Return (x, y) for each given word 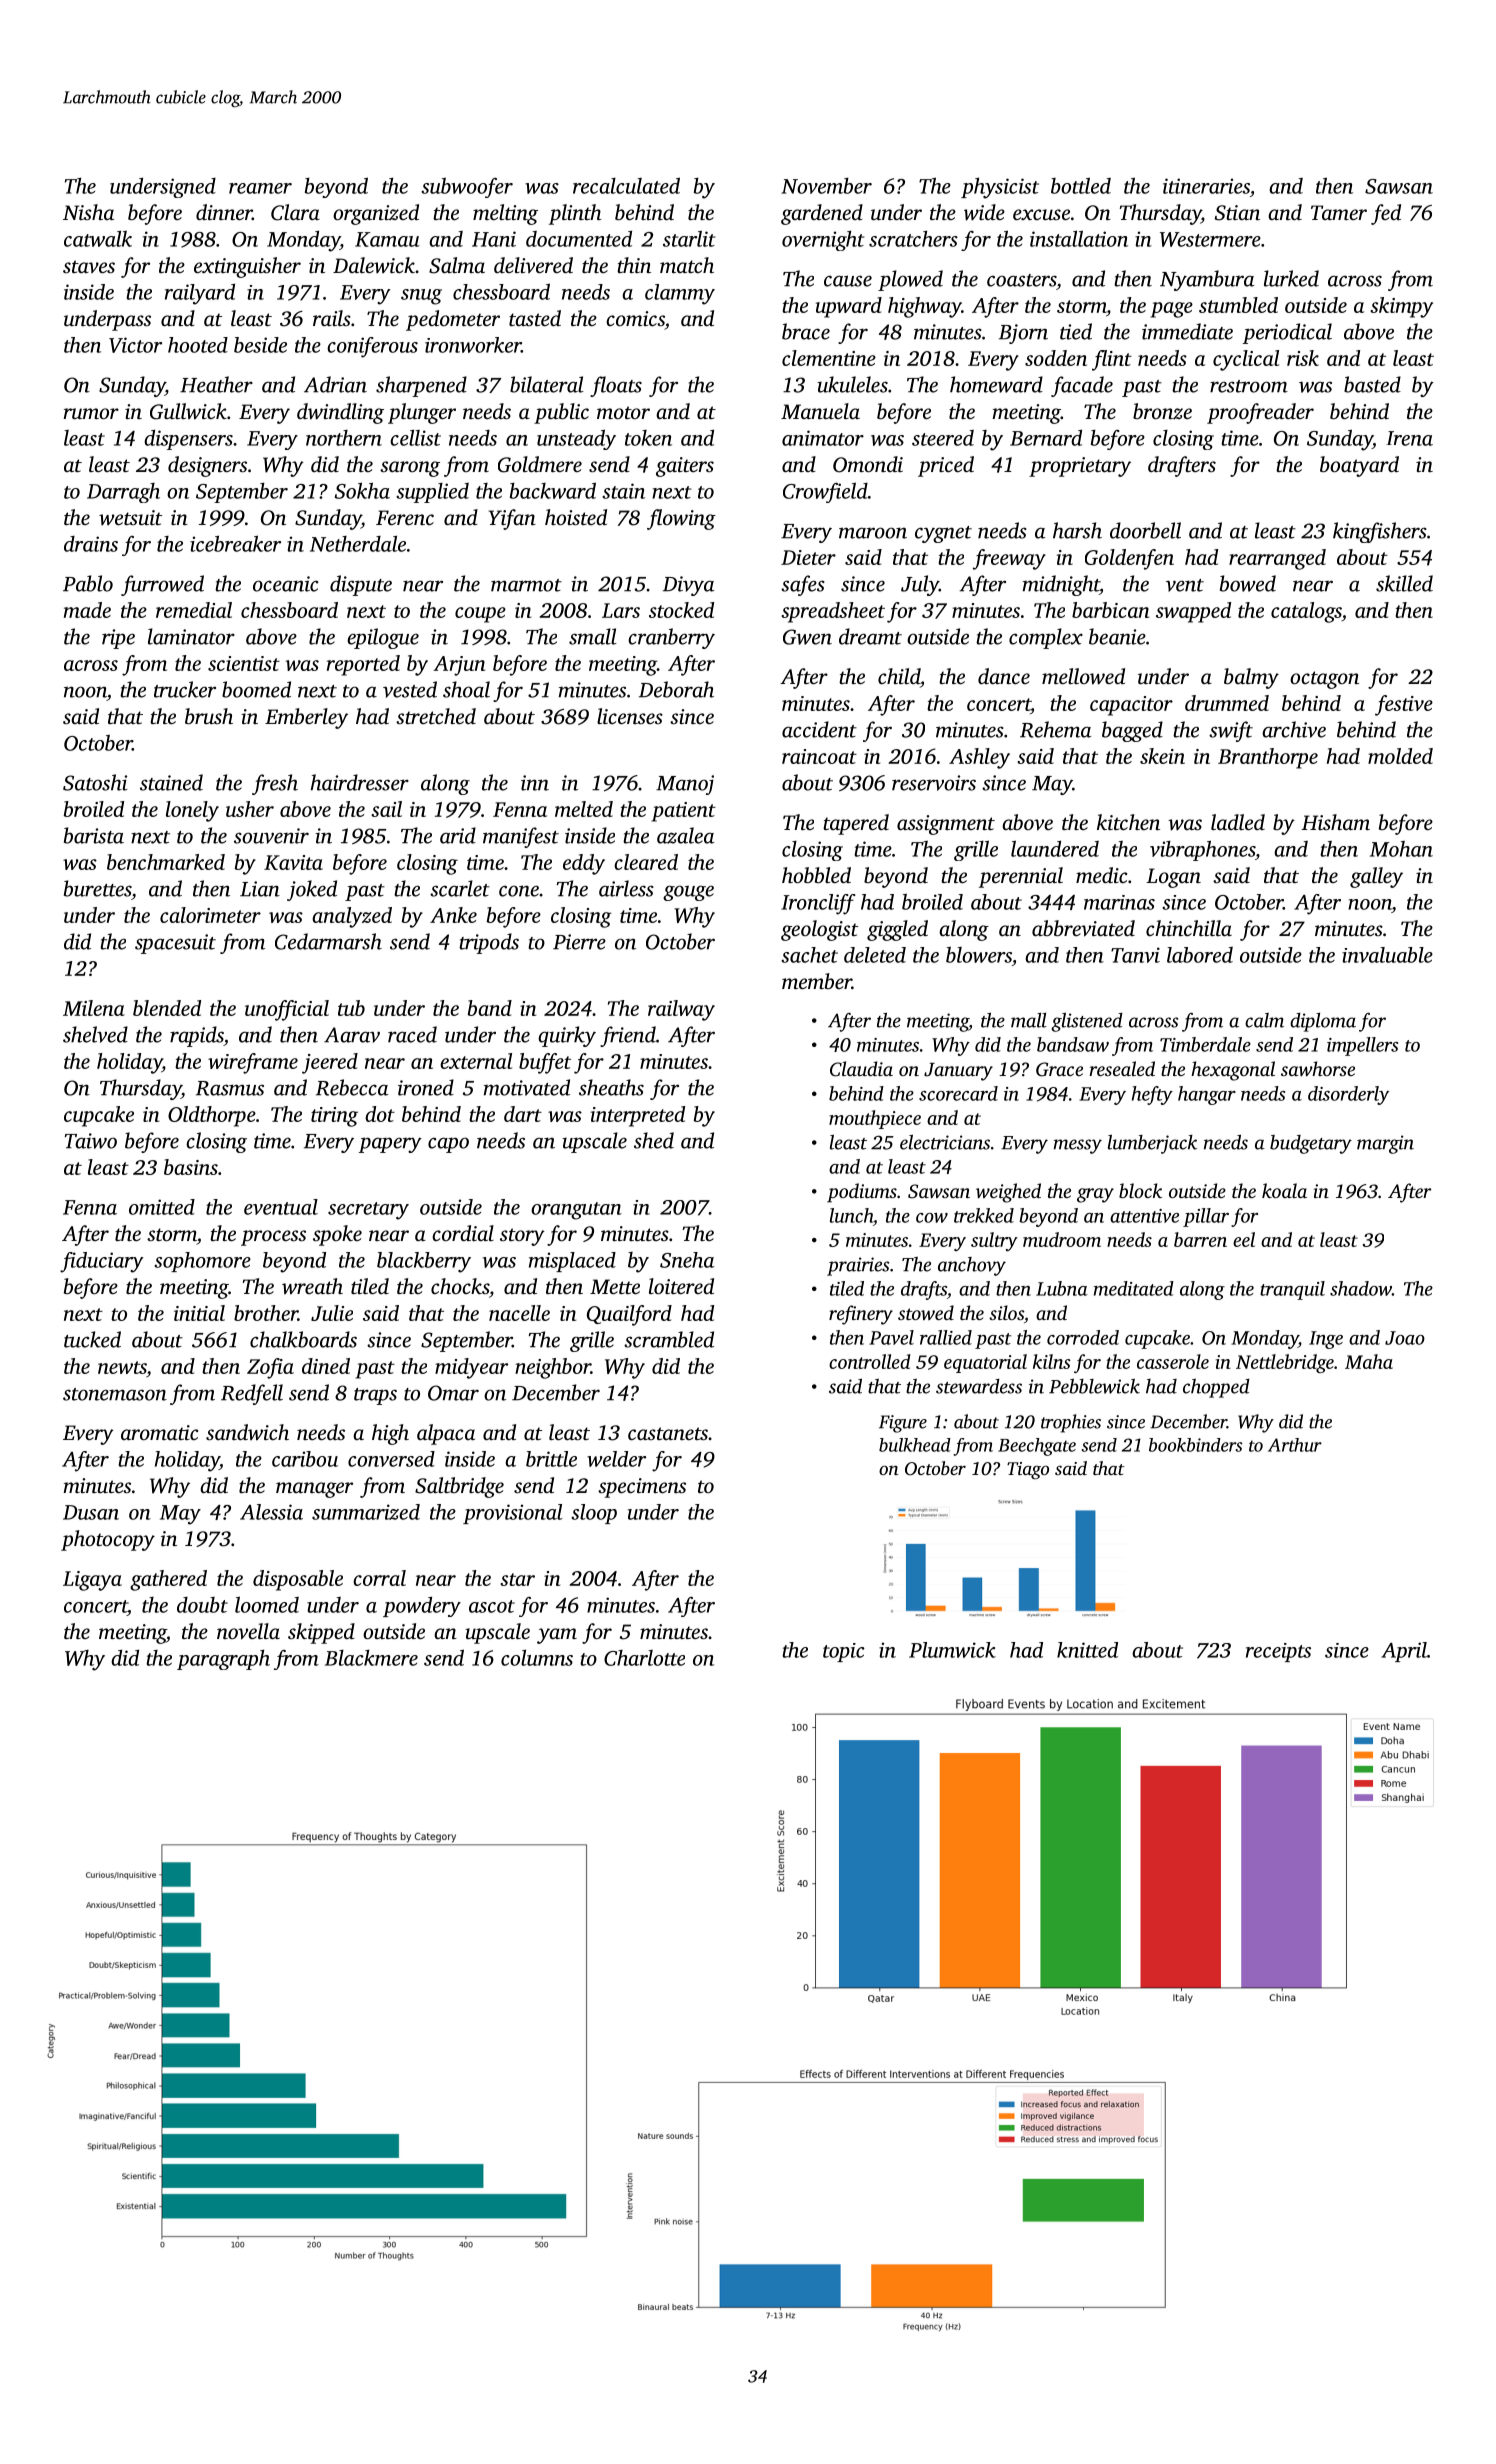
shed (654, 1140)
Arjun (459, 666)
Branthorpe (1268, 758)
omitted (162, 1207)
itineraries (1206, 186)
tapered (856, 824)
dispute (361, 585)
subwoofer (467, 188)
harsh (1077, 530)
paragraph (223, 1660)
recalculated (626, 185)
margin (1385, 1144)
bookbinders (1195, 1445)
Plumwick (952, 1650)
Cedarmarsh (328, 941)
